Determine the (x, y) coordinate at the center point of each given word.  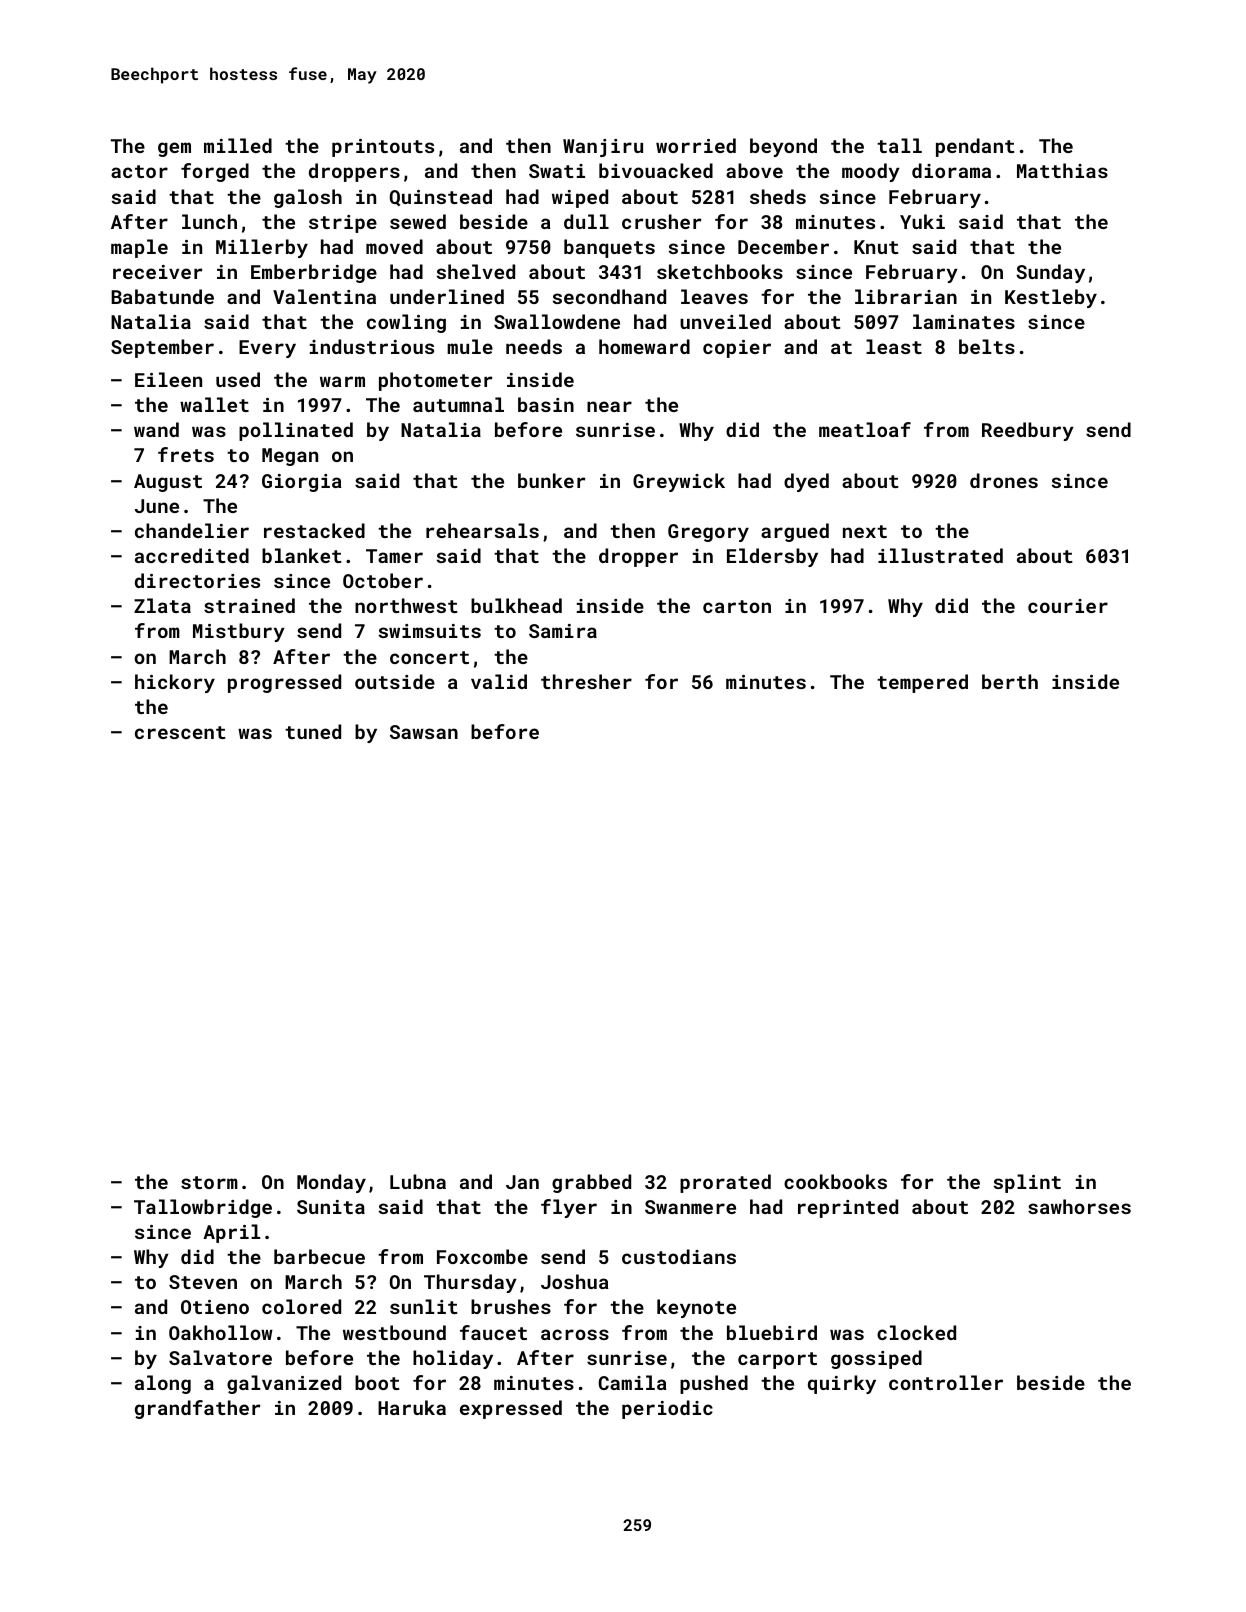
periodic (667, 1409)
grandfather (197, 1409)
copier (737, 349)
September (162, 348)
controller (946, 1382)
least (894, 346)
